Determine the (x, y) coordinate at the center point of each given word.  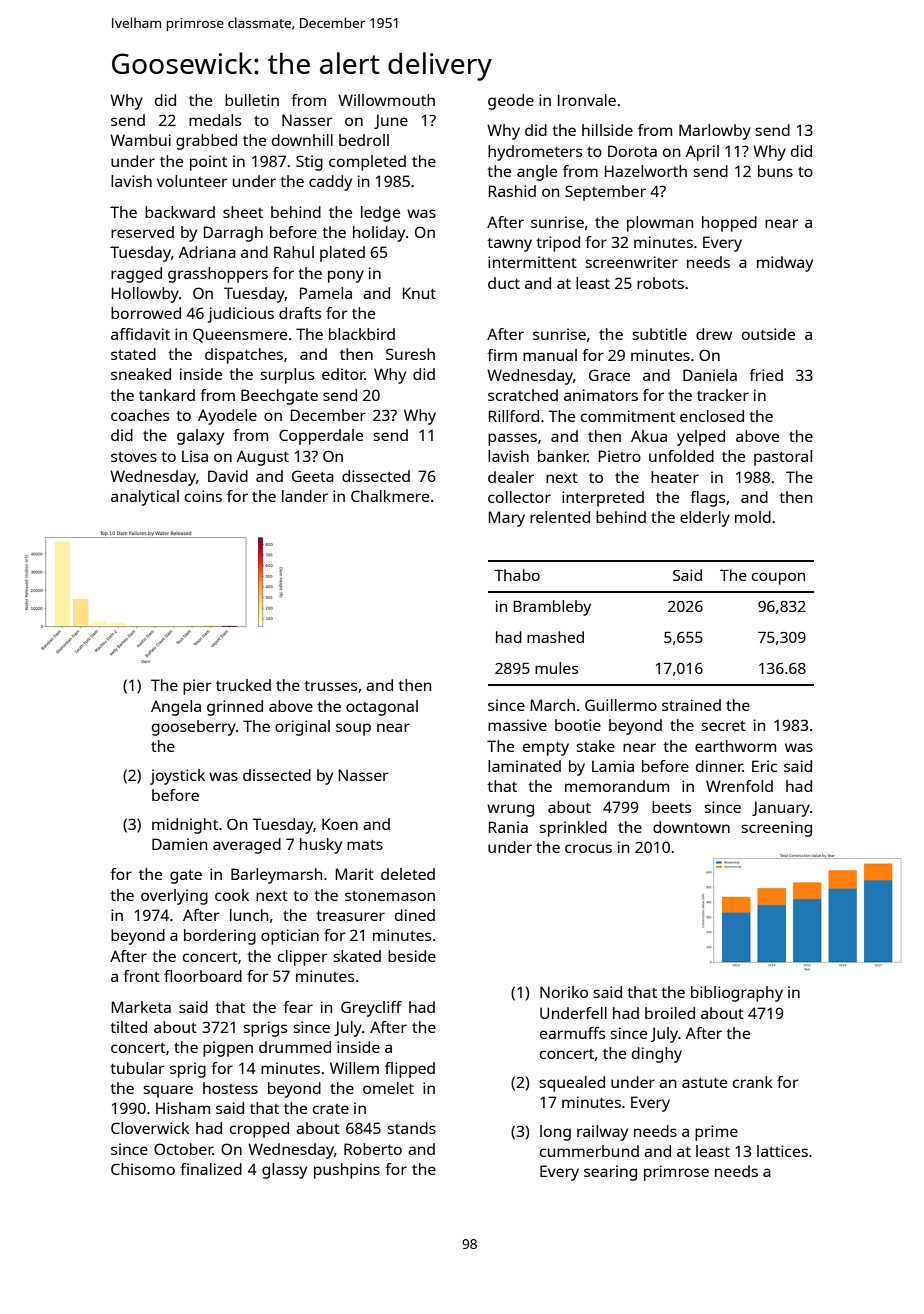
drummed (295, 1047)
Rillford (514, 416)
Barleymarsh (276, 876)
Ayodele (227, 417)
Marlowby (715, 132)
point (208, 163)
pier (197, 687)
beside (412, 956)
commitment (628, 416)
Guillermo (621, 705)
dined (415, 915)
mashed (555, 637)
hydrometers (535, 153)
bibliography (737, 994)
